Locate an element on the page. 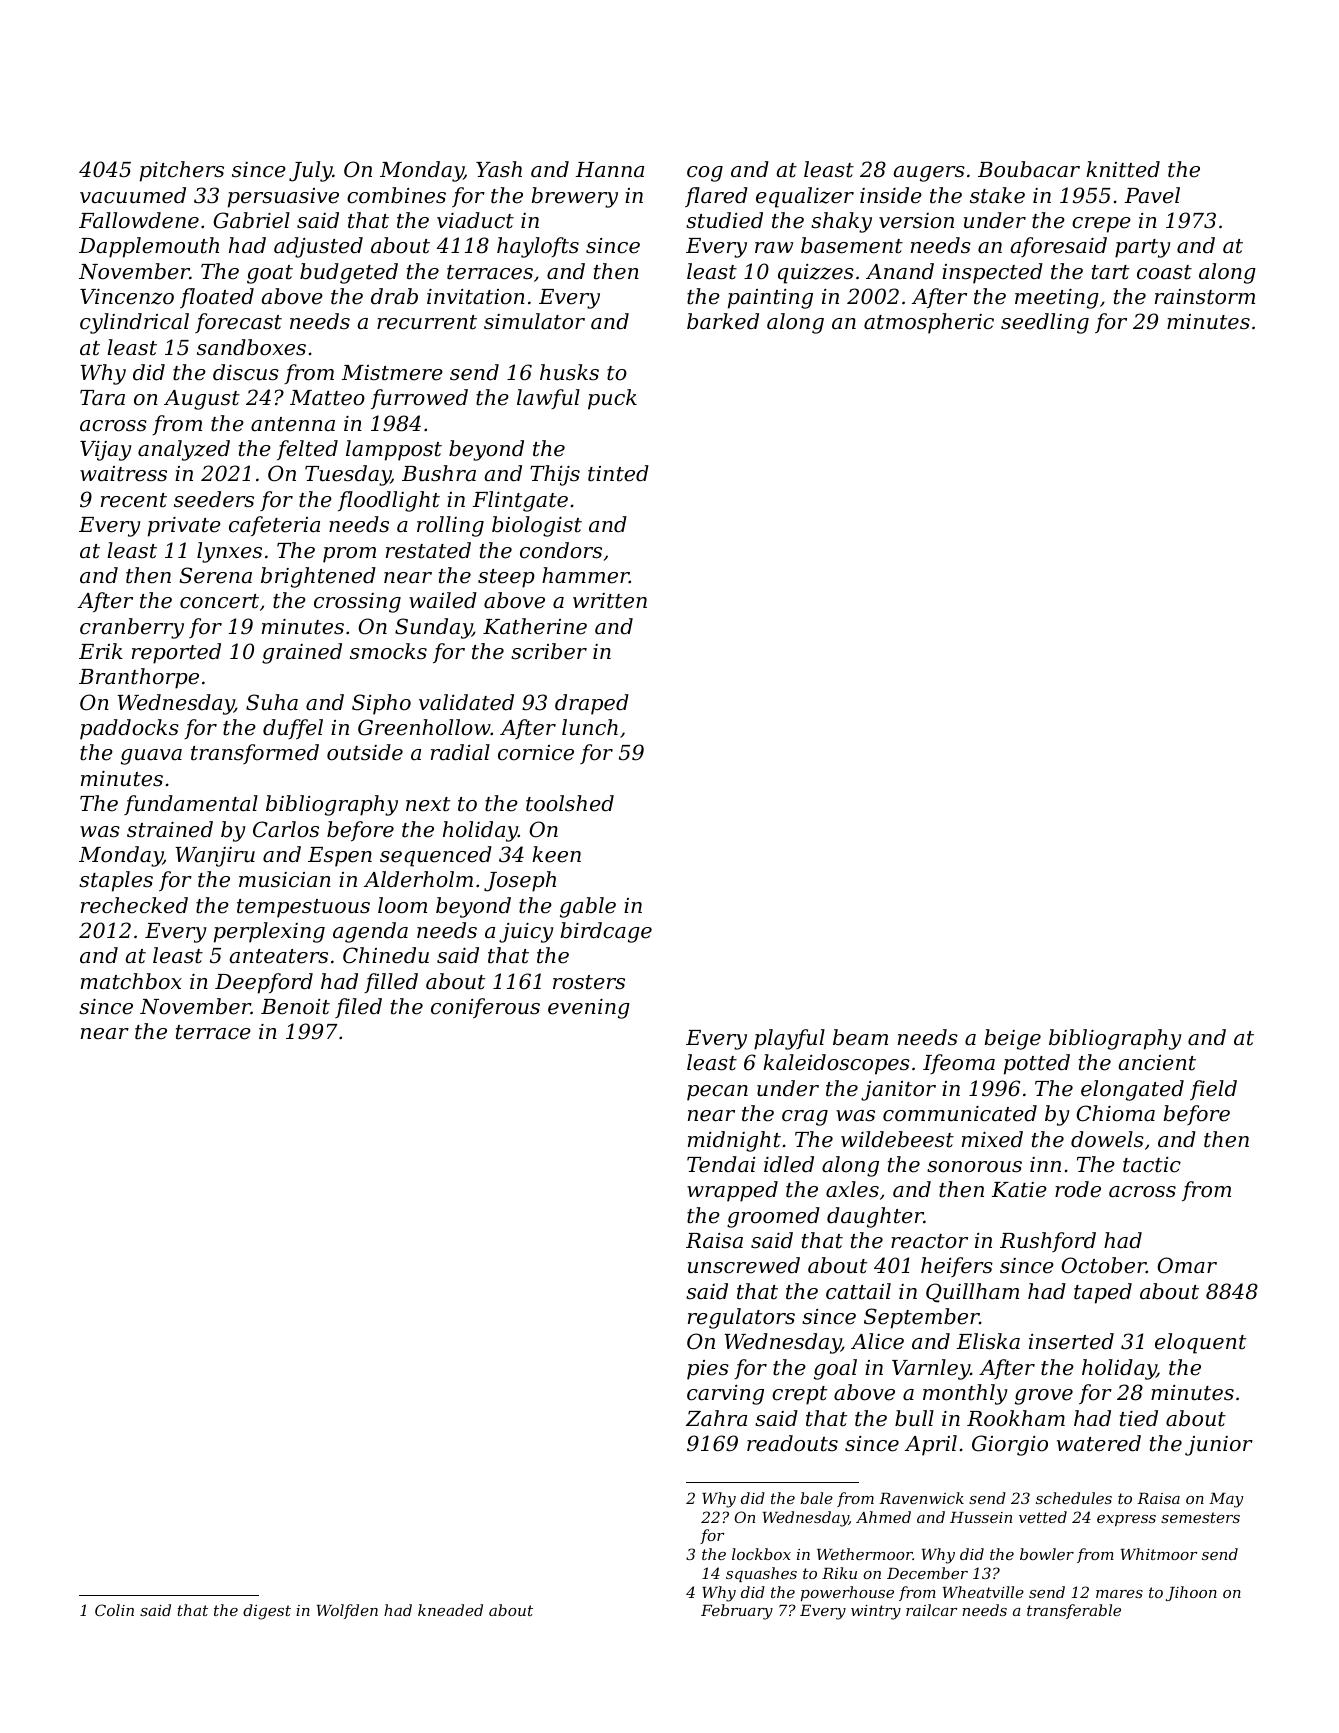 The height and width of the image is (1733, 1339). Boubacar is located at coordinates (1029, 169).
